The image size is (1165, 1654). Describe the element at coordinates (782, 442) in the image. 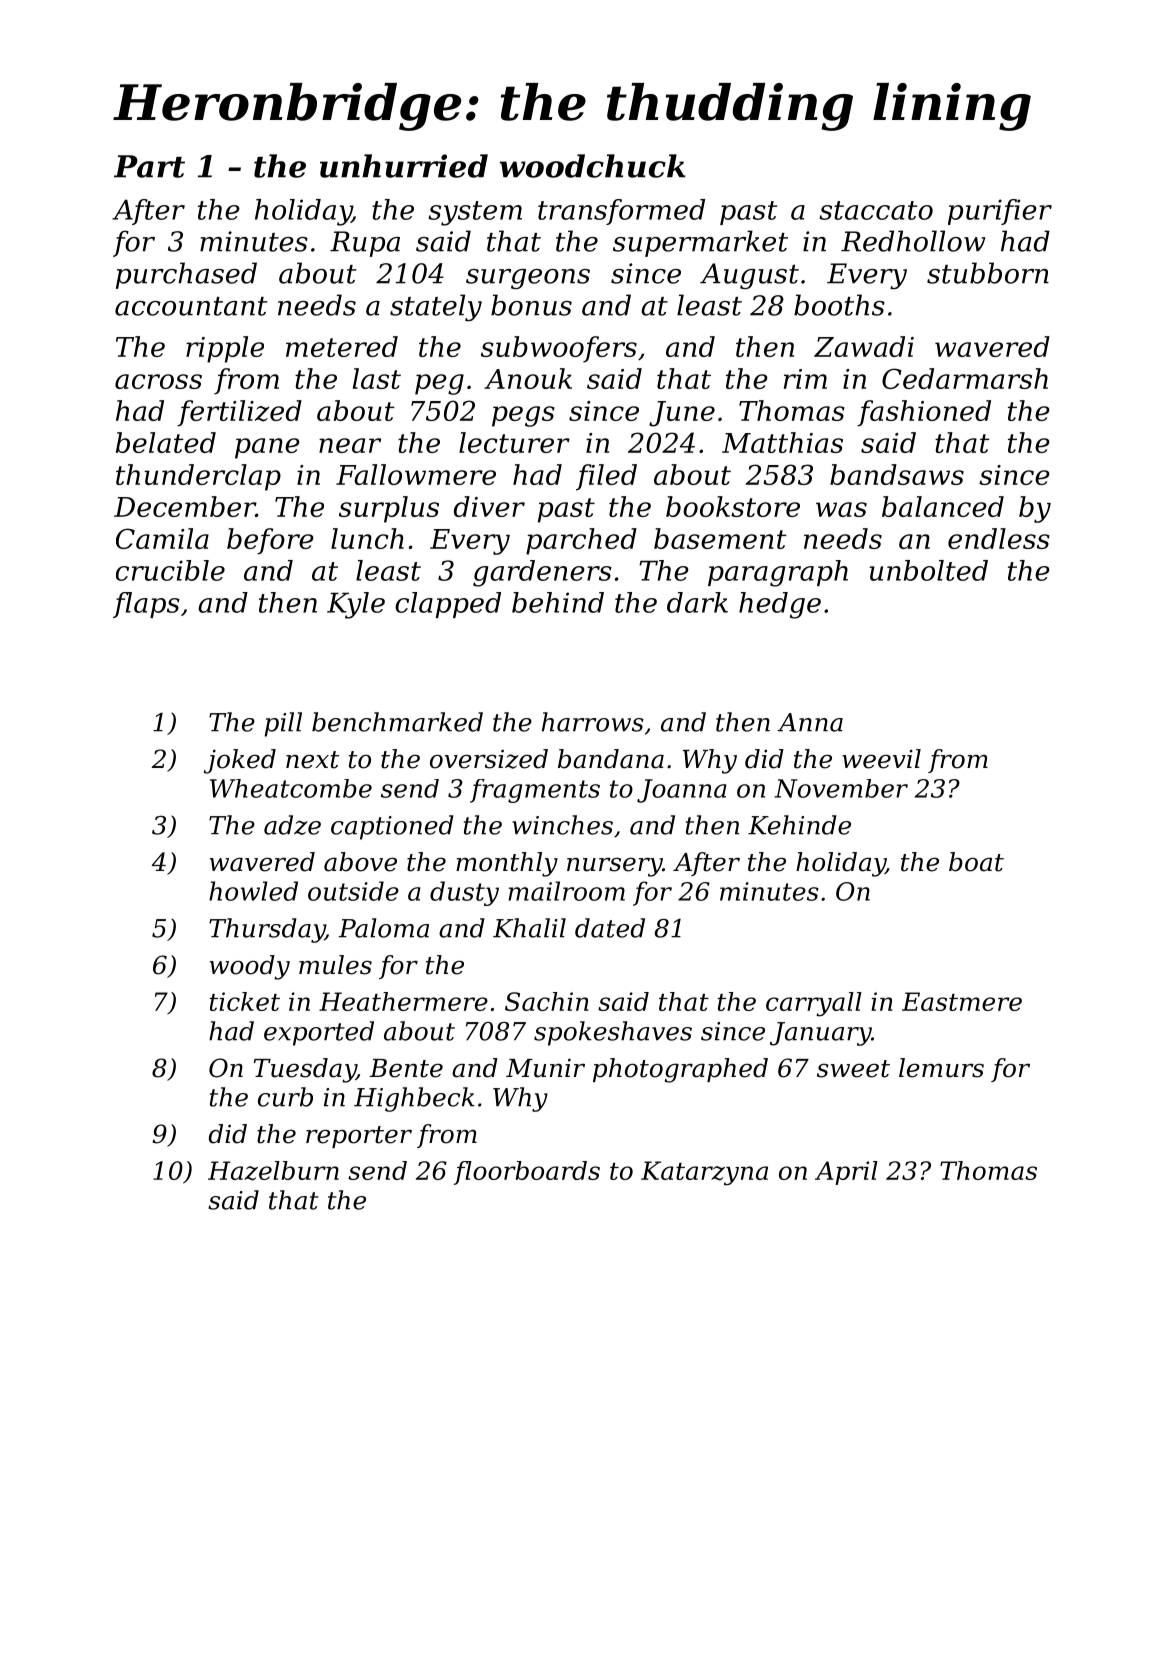

I see `Matthias` at that location.
